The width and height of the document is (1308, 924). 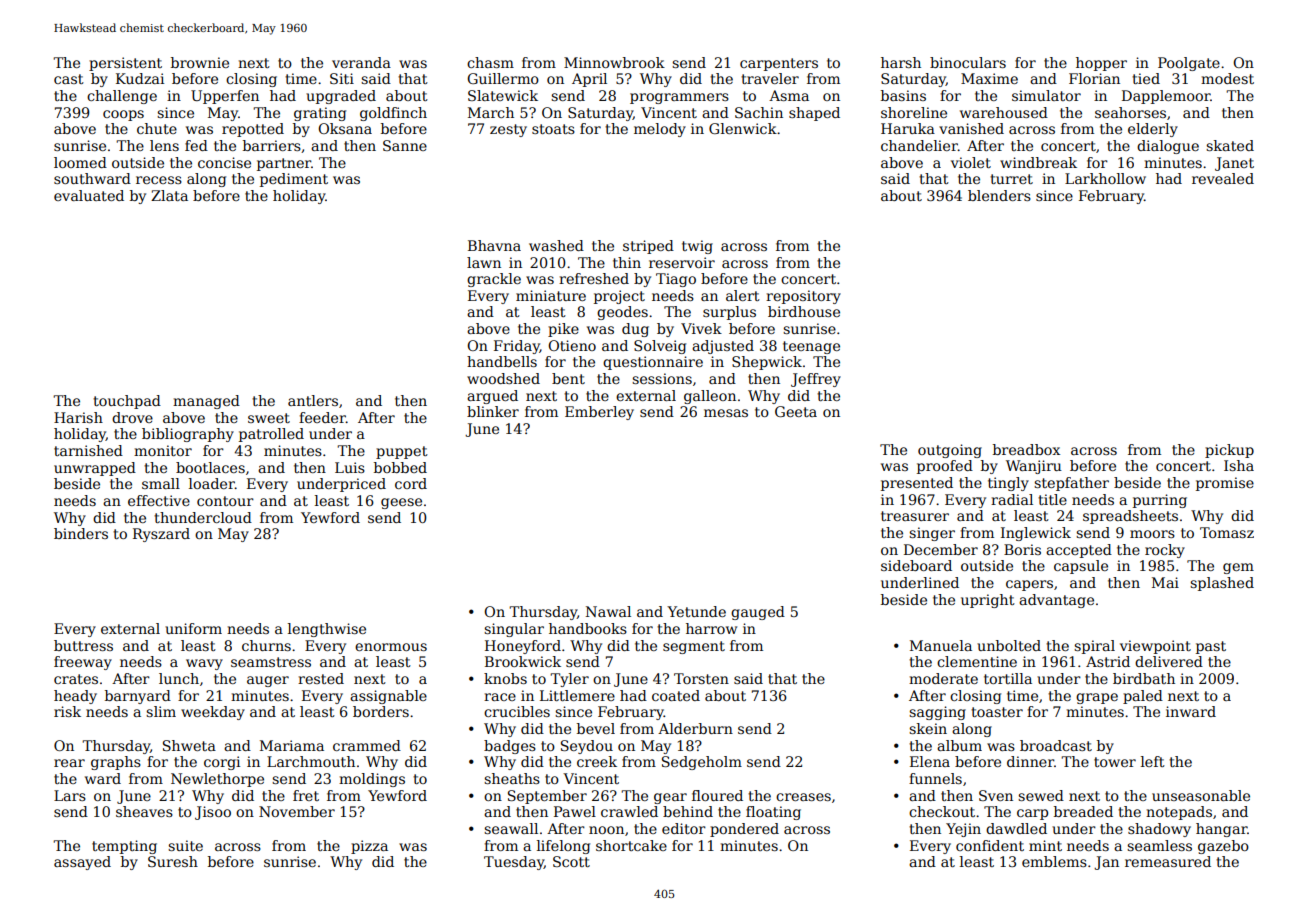 I want to click on veranda, so click(x=361, y=62).
